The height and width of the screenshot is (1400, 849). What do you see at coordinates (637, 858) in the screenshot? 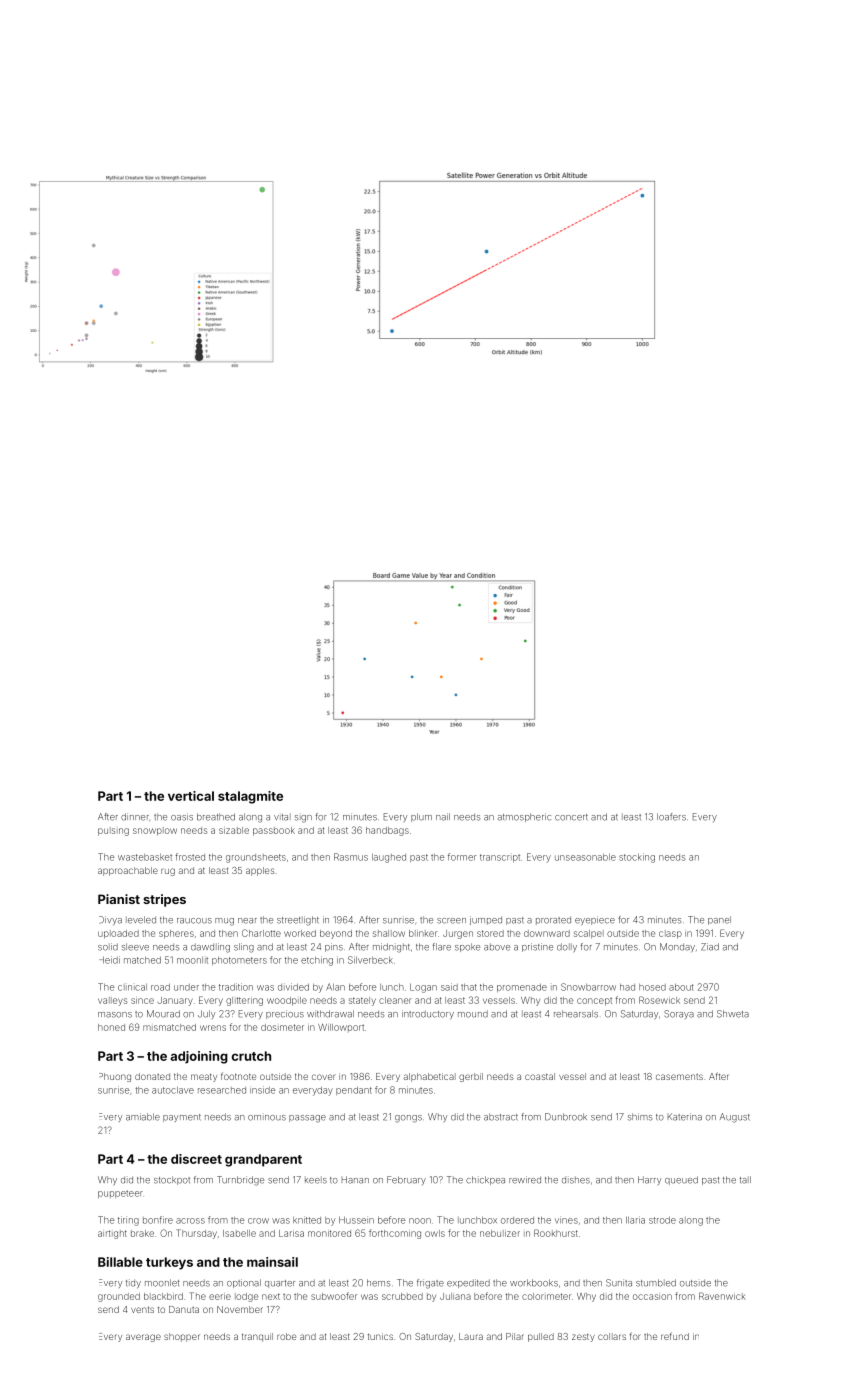
I see `stocking` at bounding box center [637, 858].
